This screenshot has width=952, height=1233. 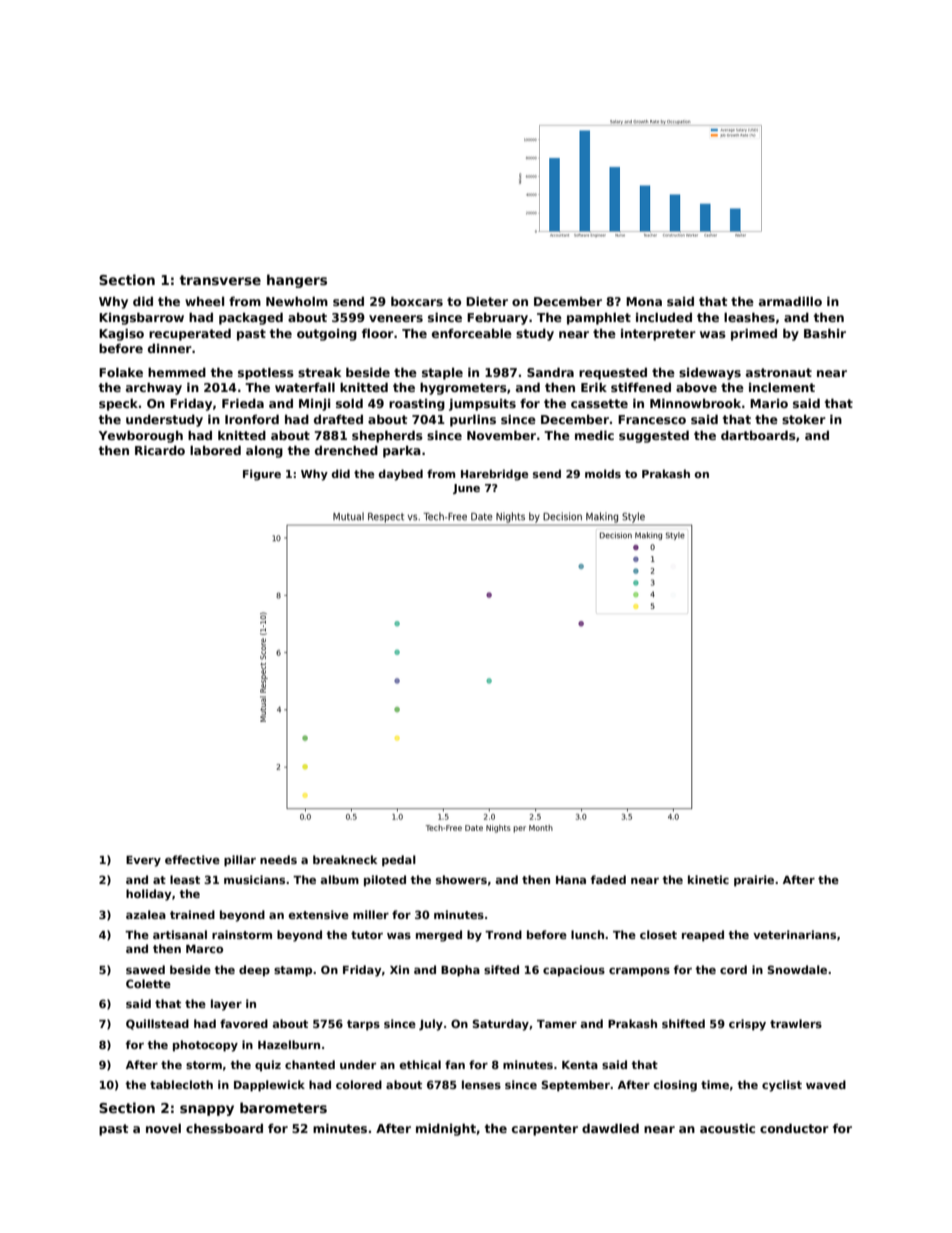 I want to click on Ricardo, so click(x=160, y=450).
